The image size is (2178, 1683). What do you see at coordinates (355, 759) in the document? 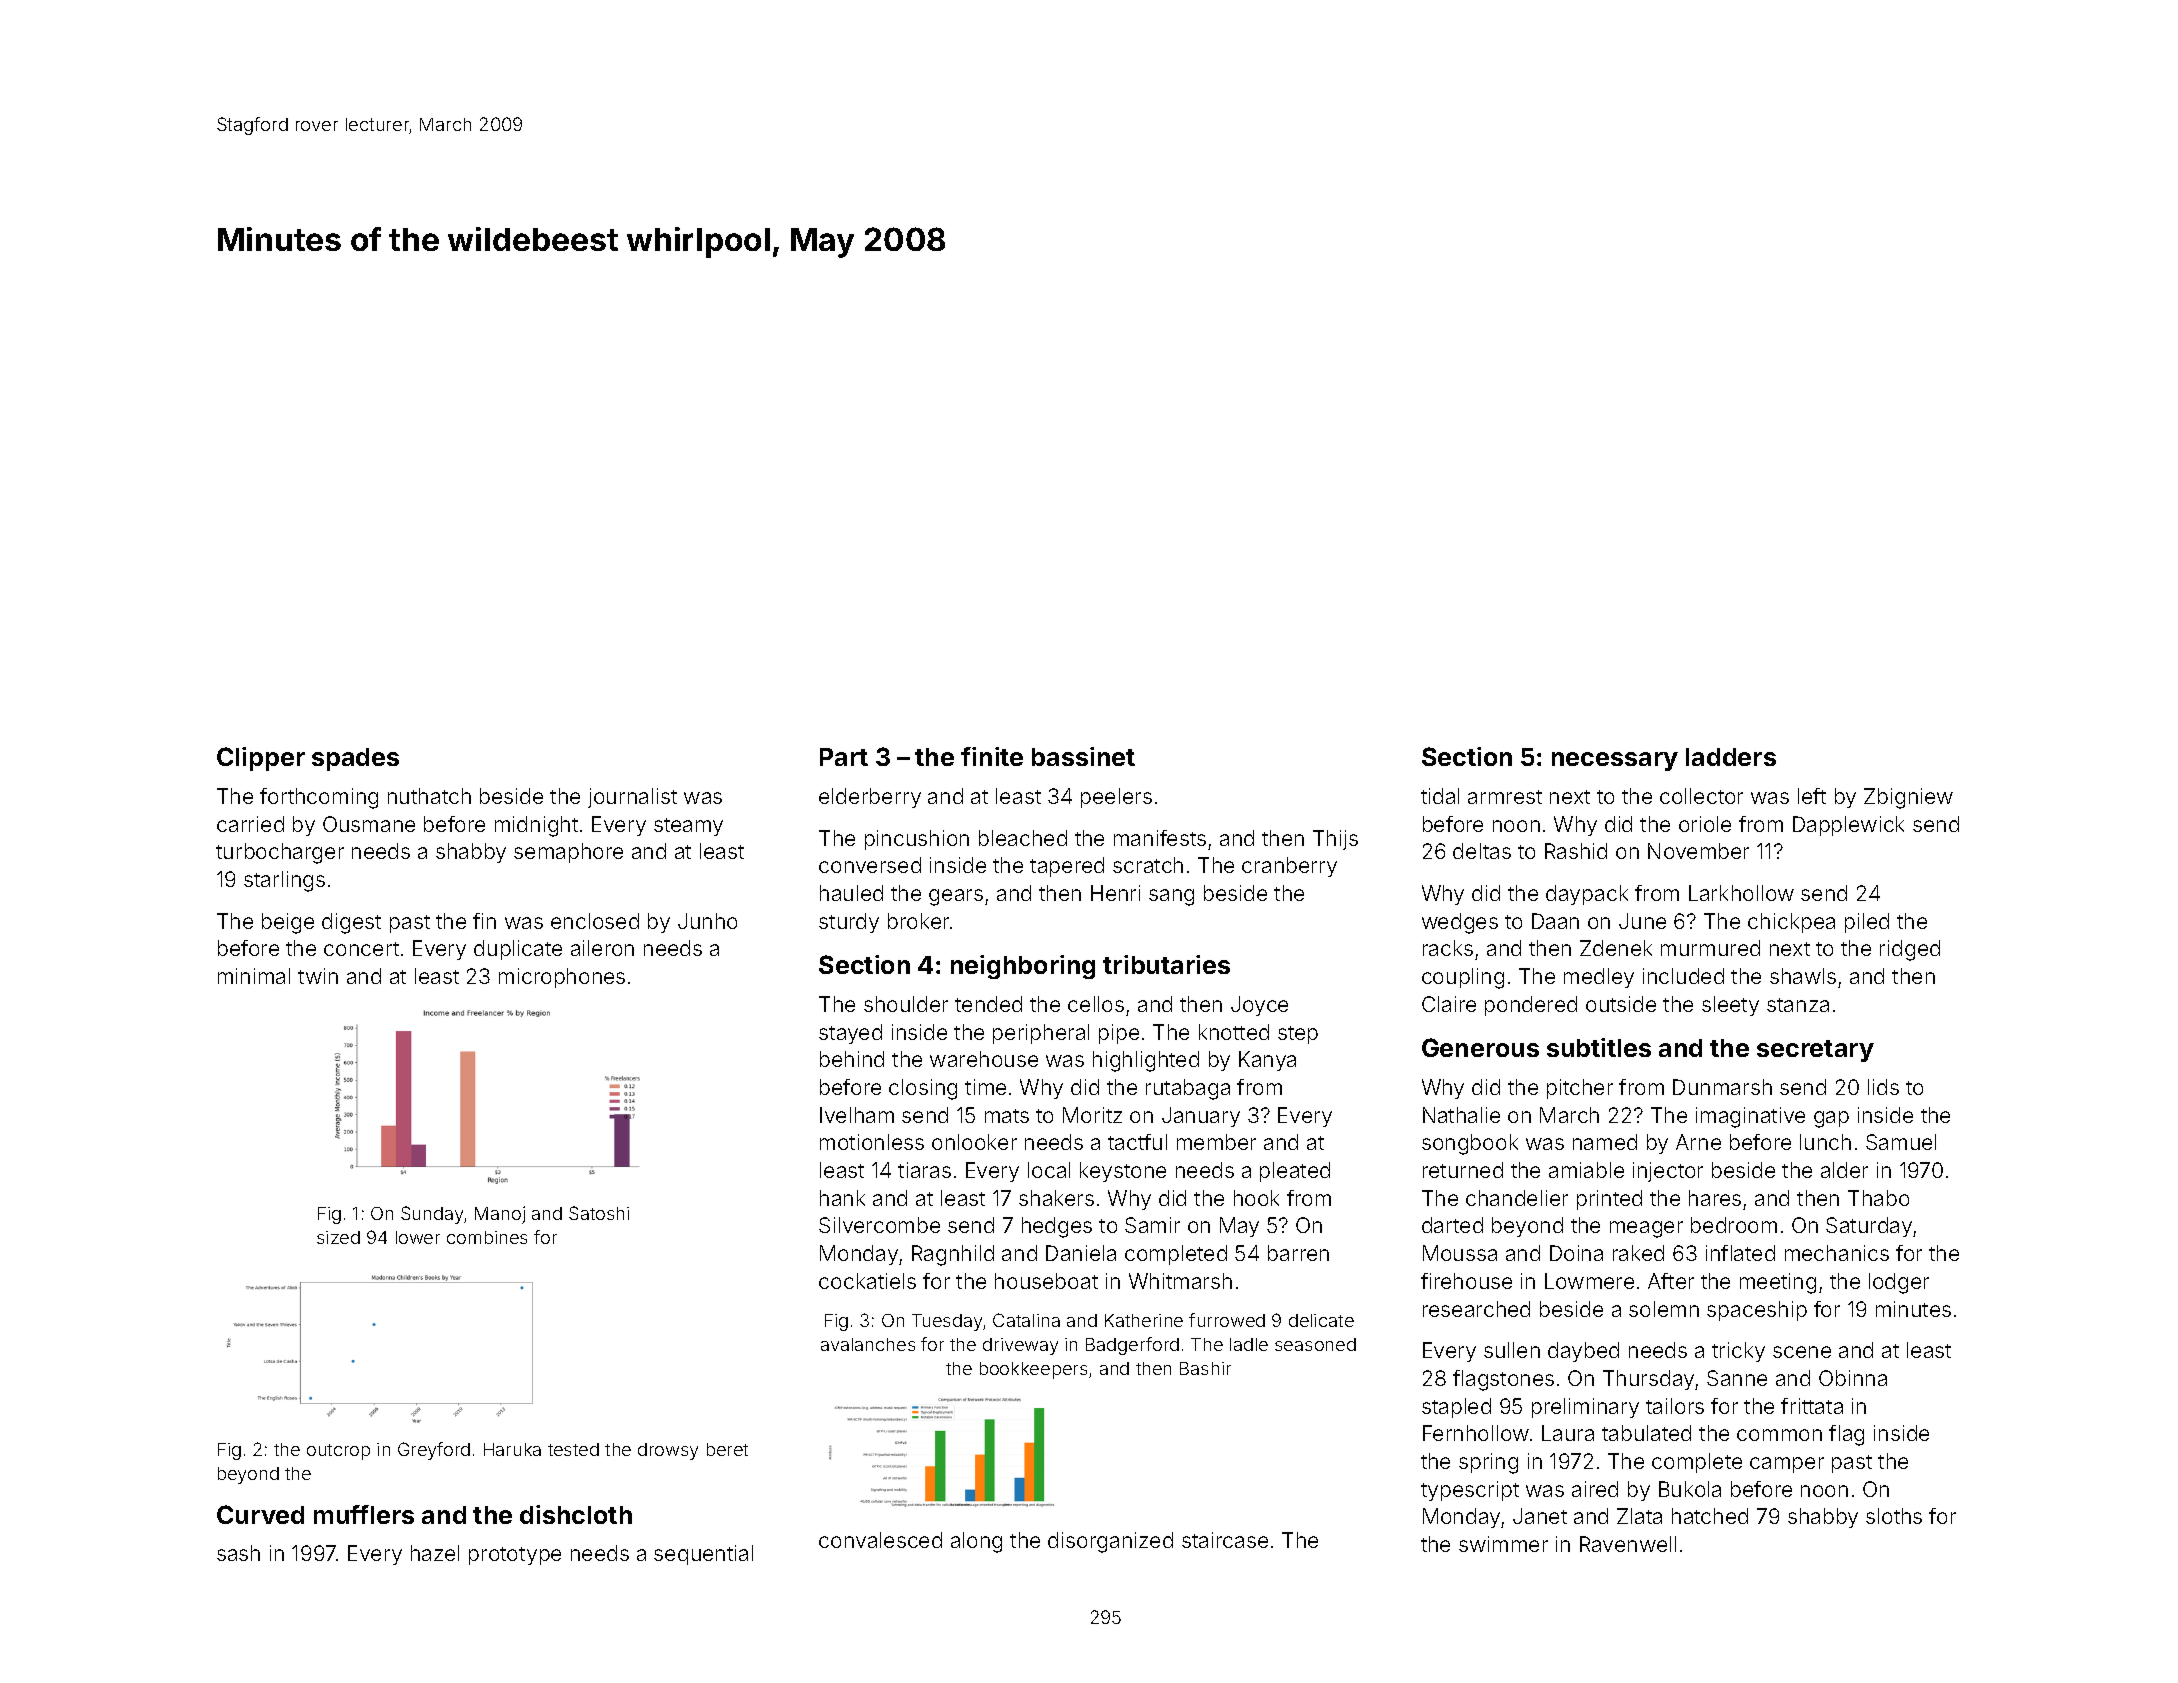
I see `spades` at bounding box center [355, 759].
